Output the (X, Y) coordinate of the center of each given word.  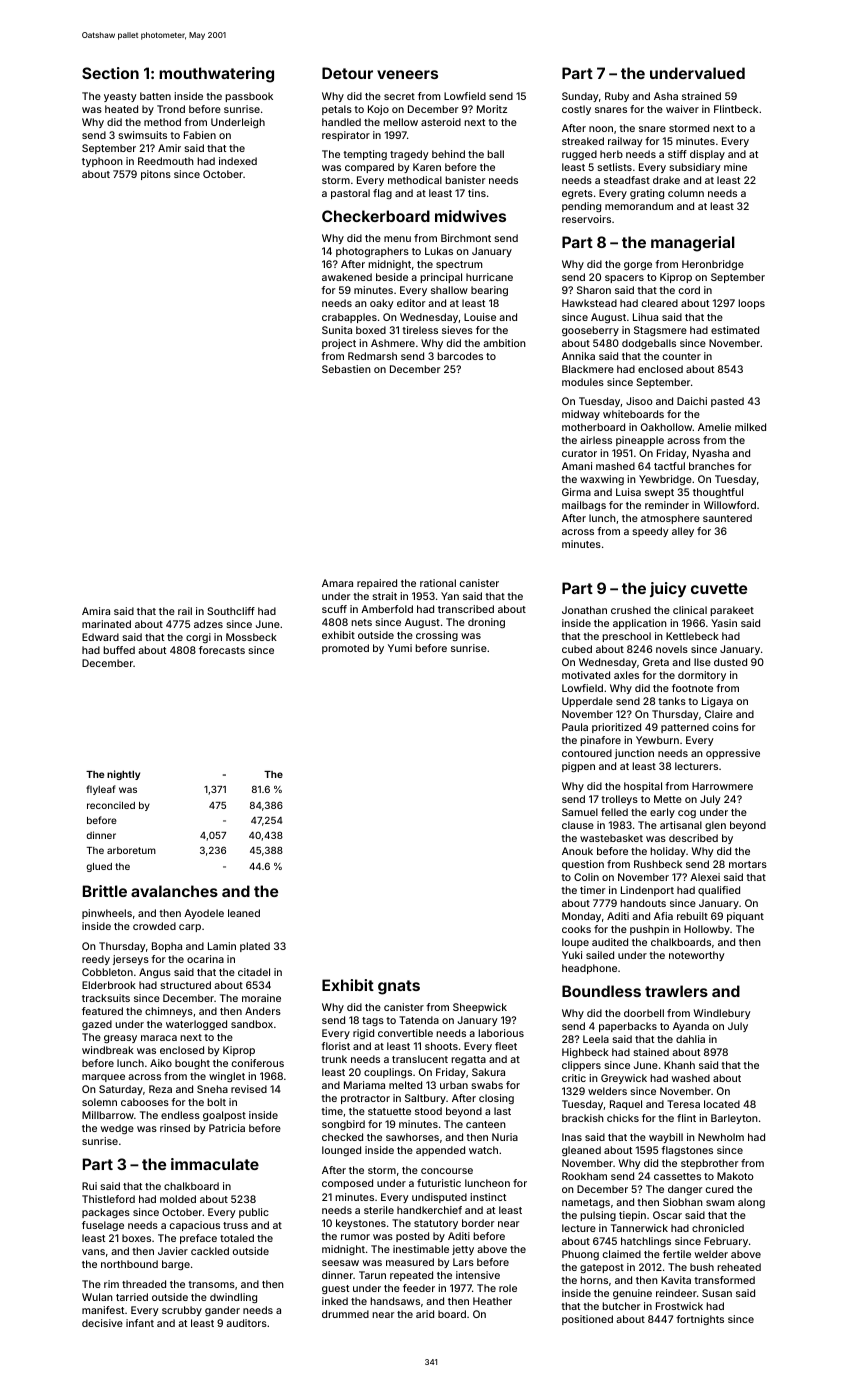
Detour (347, 73)
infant (140, 1323)
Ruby (617, 97)
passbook (249, 97)
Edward (100, 637)
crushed (631, 610)
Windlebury (722, 1014)
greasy (120, 1039)
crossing (437, 636)
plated (255, 947)
